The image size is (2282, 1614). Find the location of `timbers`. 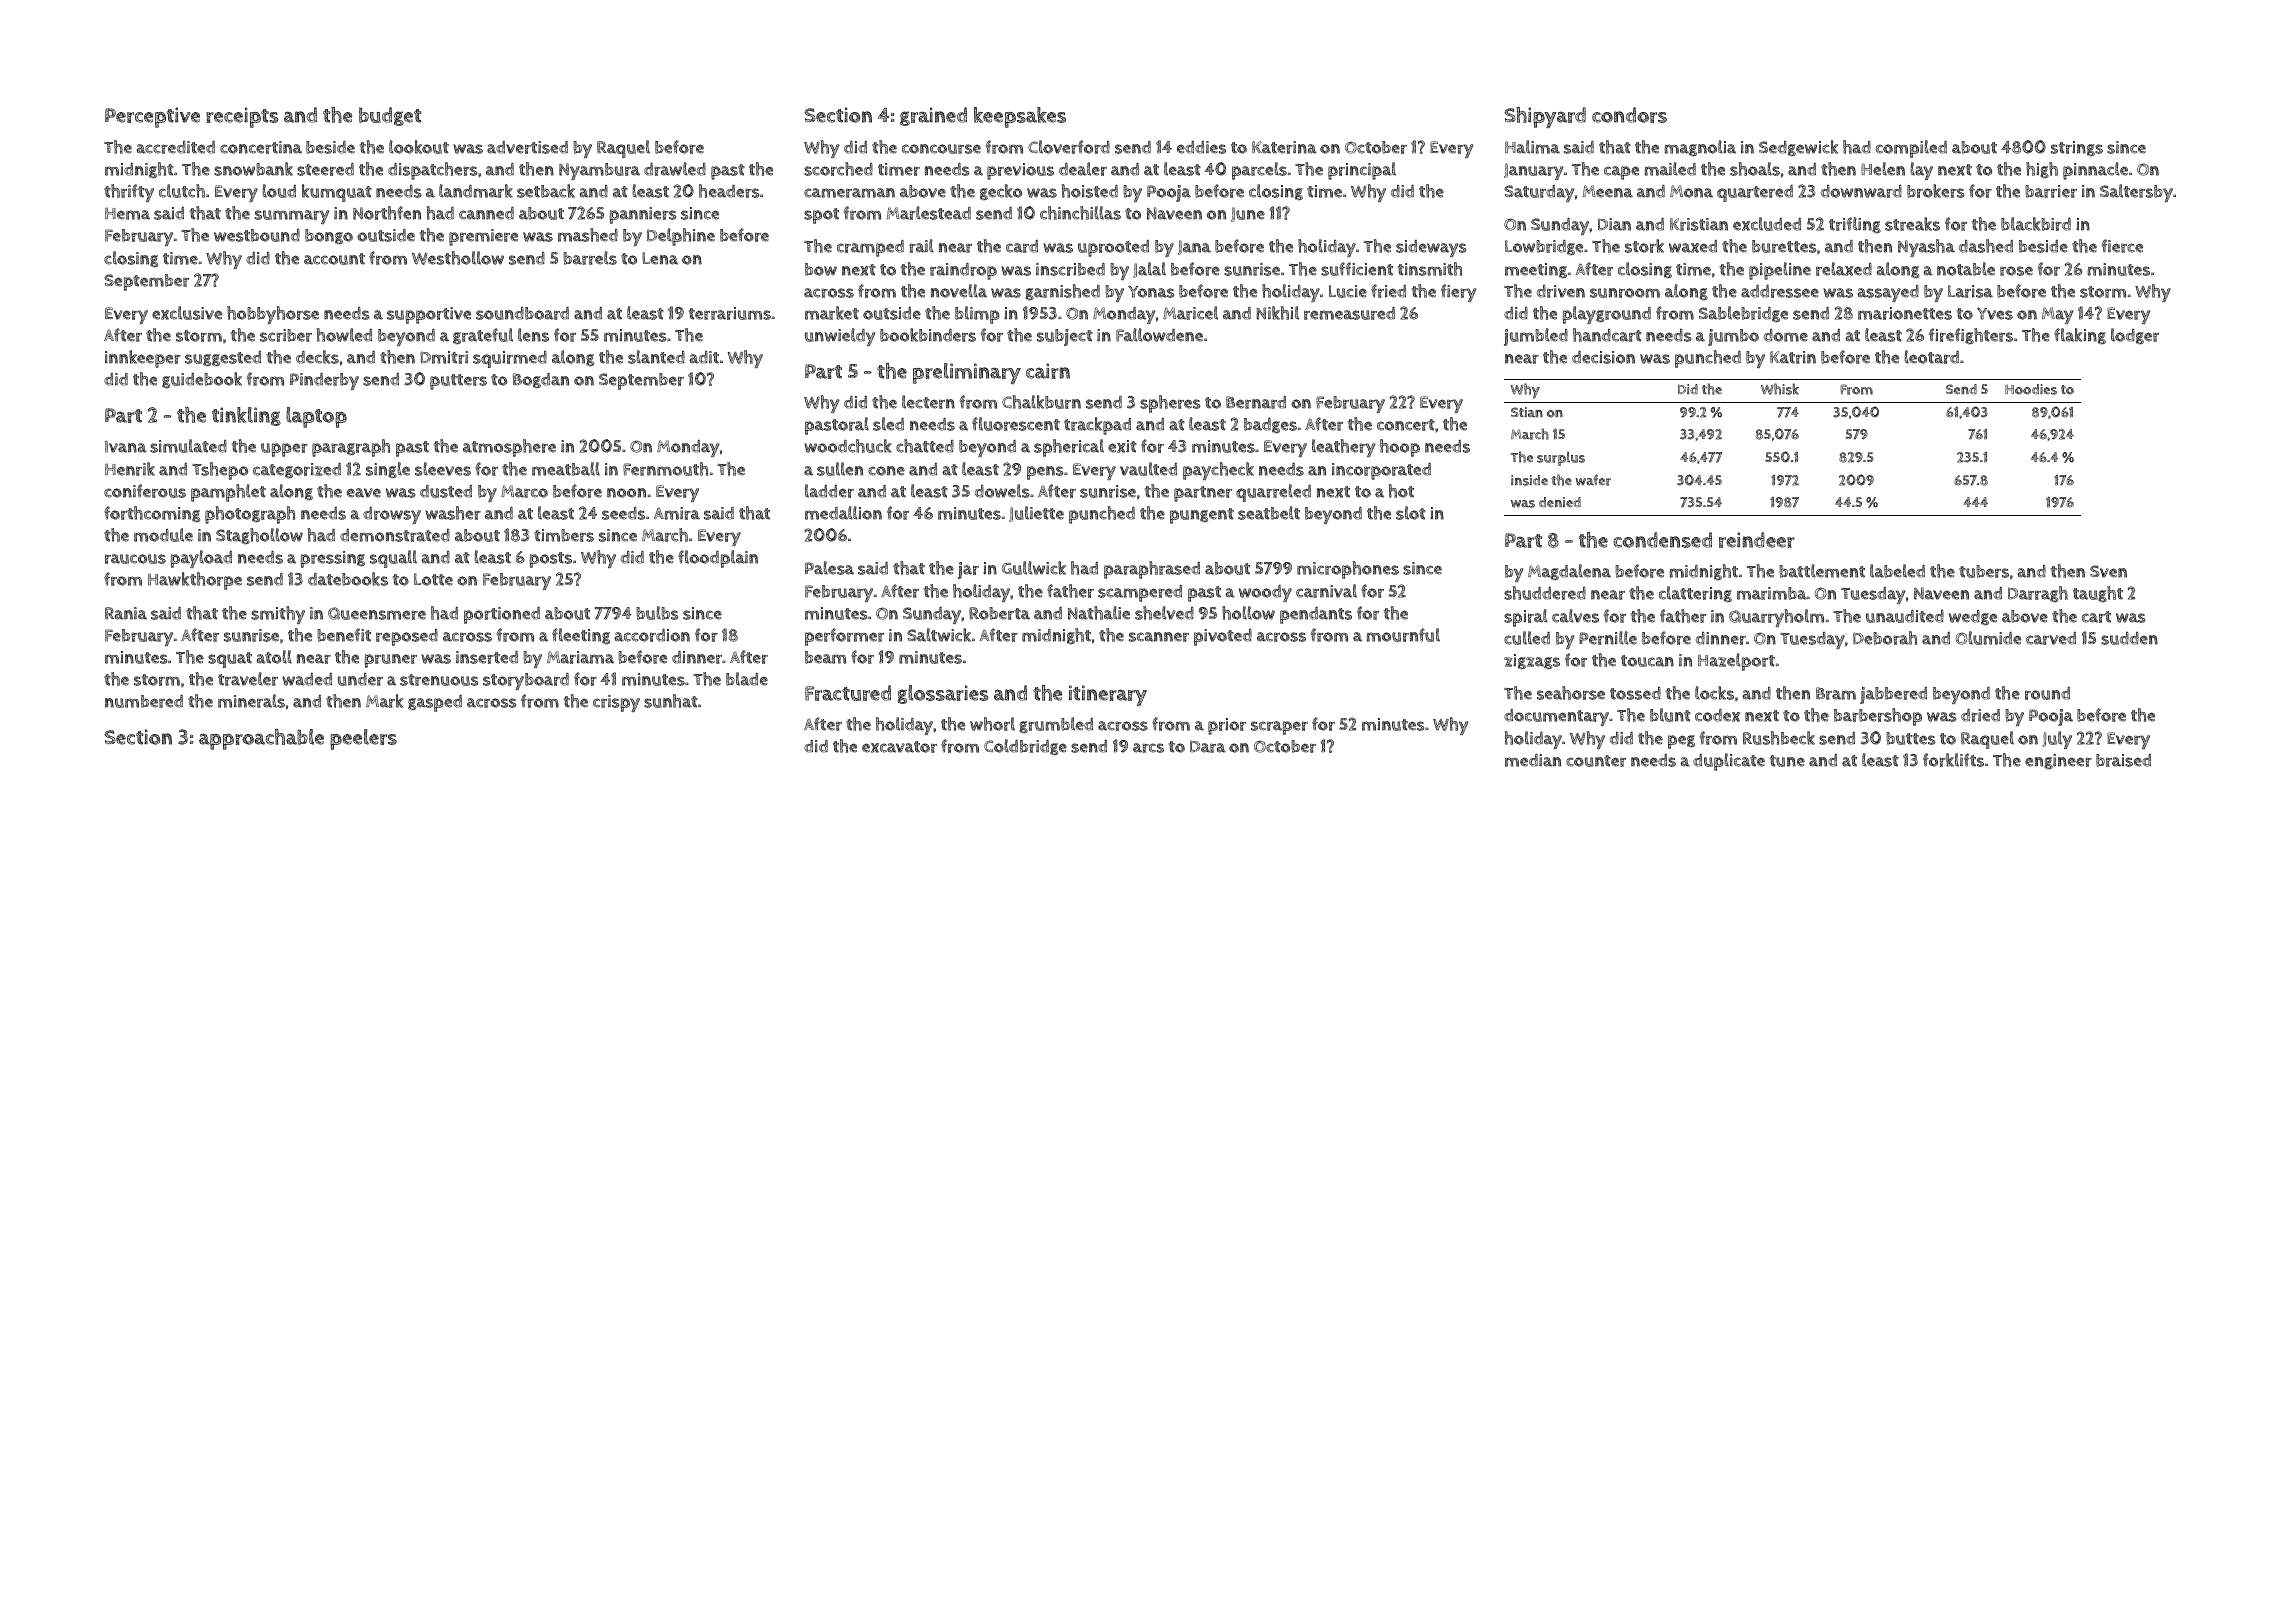

timbers is located at coordinates (564, 535).
